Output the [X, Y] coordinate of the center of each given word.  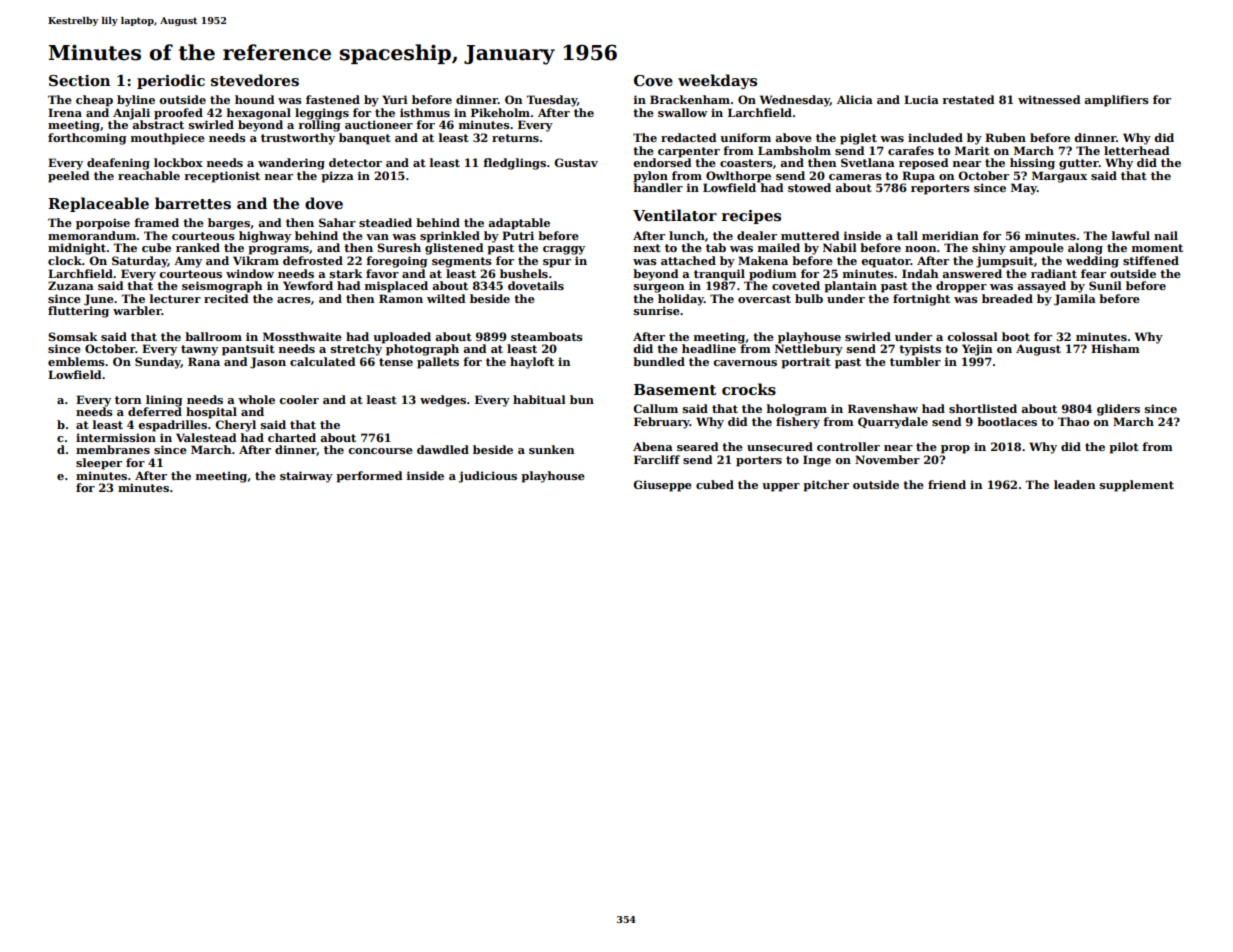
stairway [306, 477]
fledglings [514, 164]
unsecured [780, 446]
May [1024, 189]
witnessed [1049, 99]
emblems [76, 361]
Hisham [1115, 348]
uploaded [402, 338]
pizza [337, 177]
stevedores [255, 80]
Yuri [395, 99]
